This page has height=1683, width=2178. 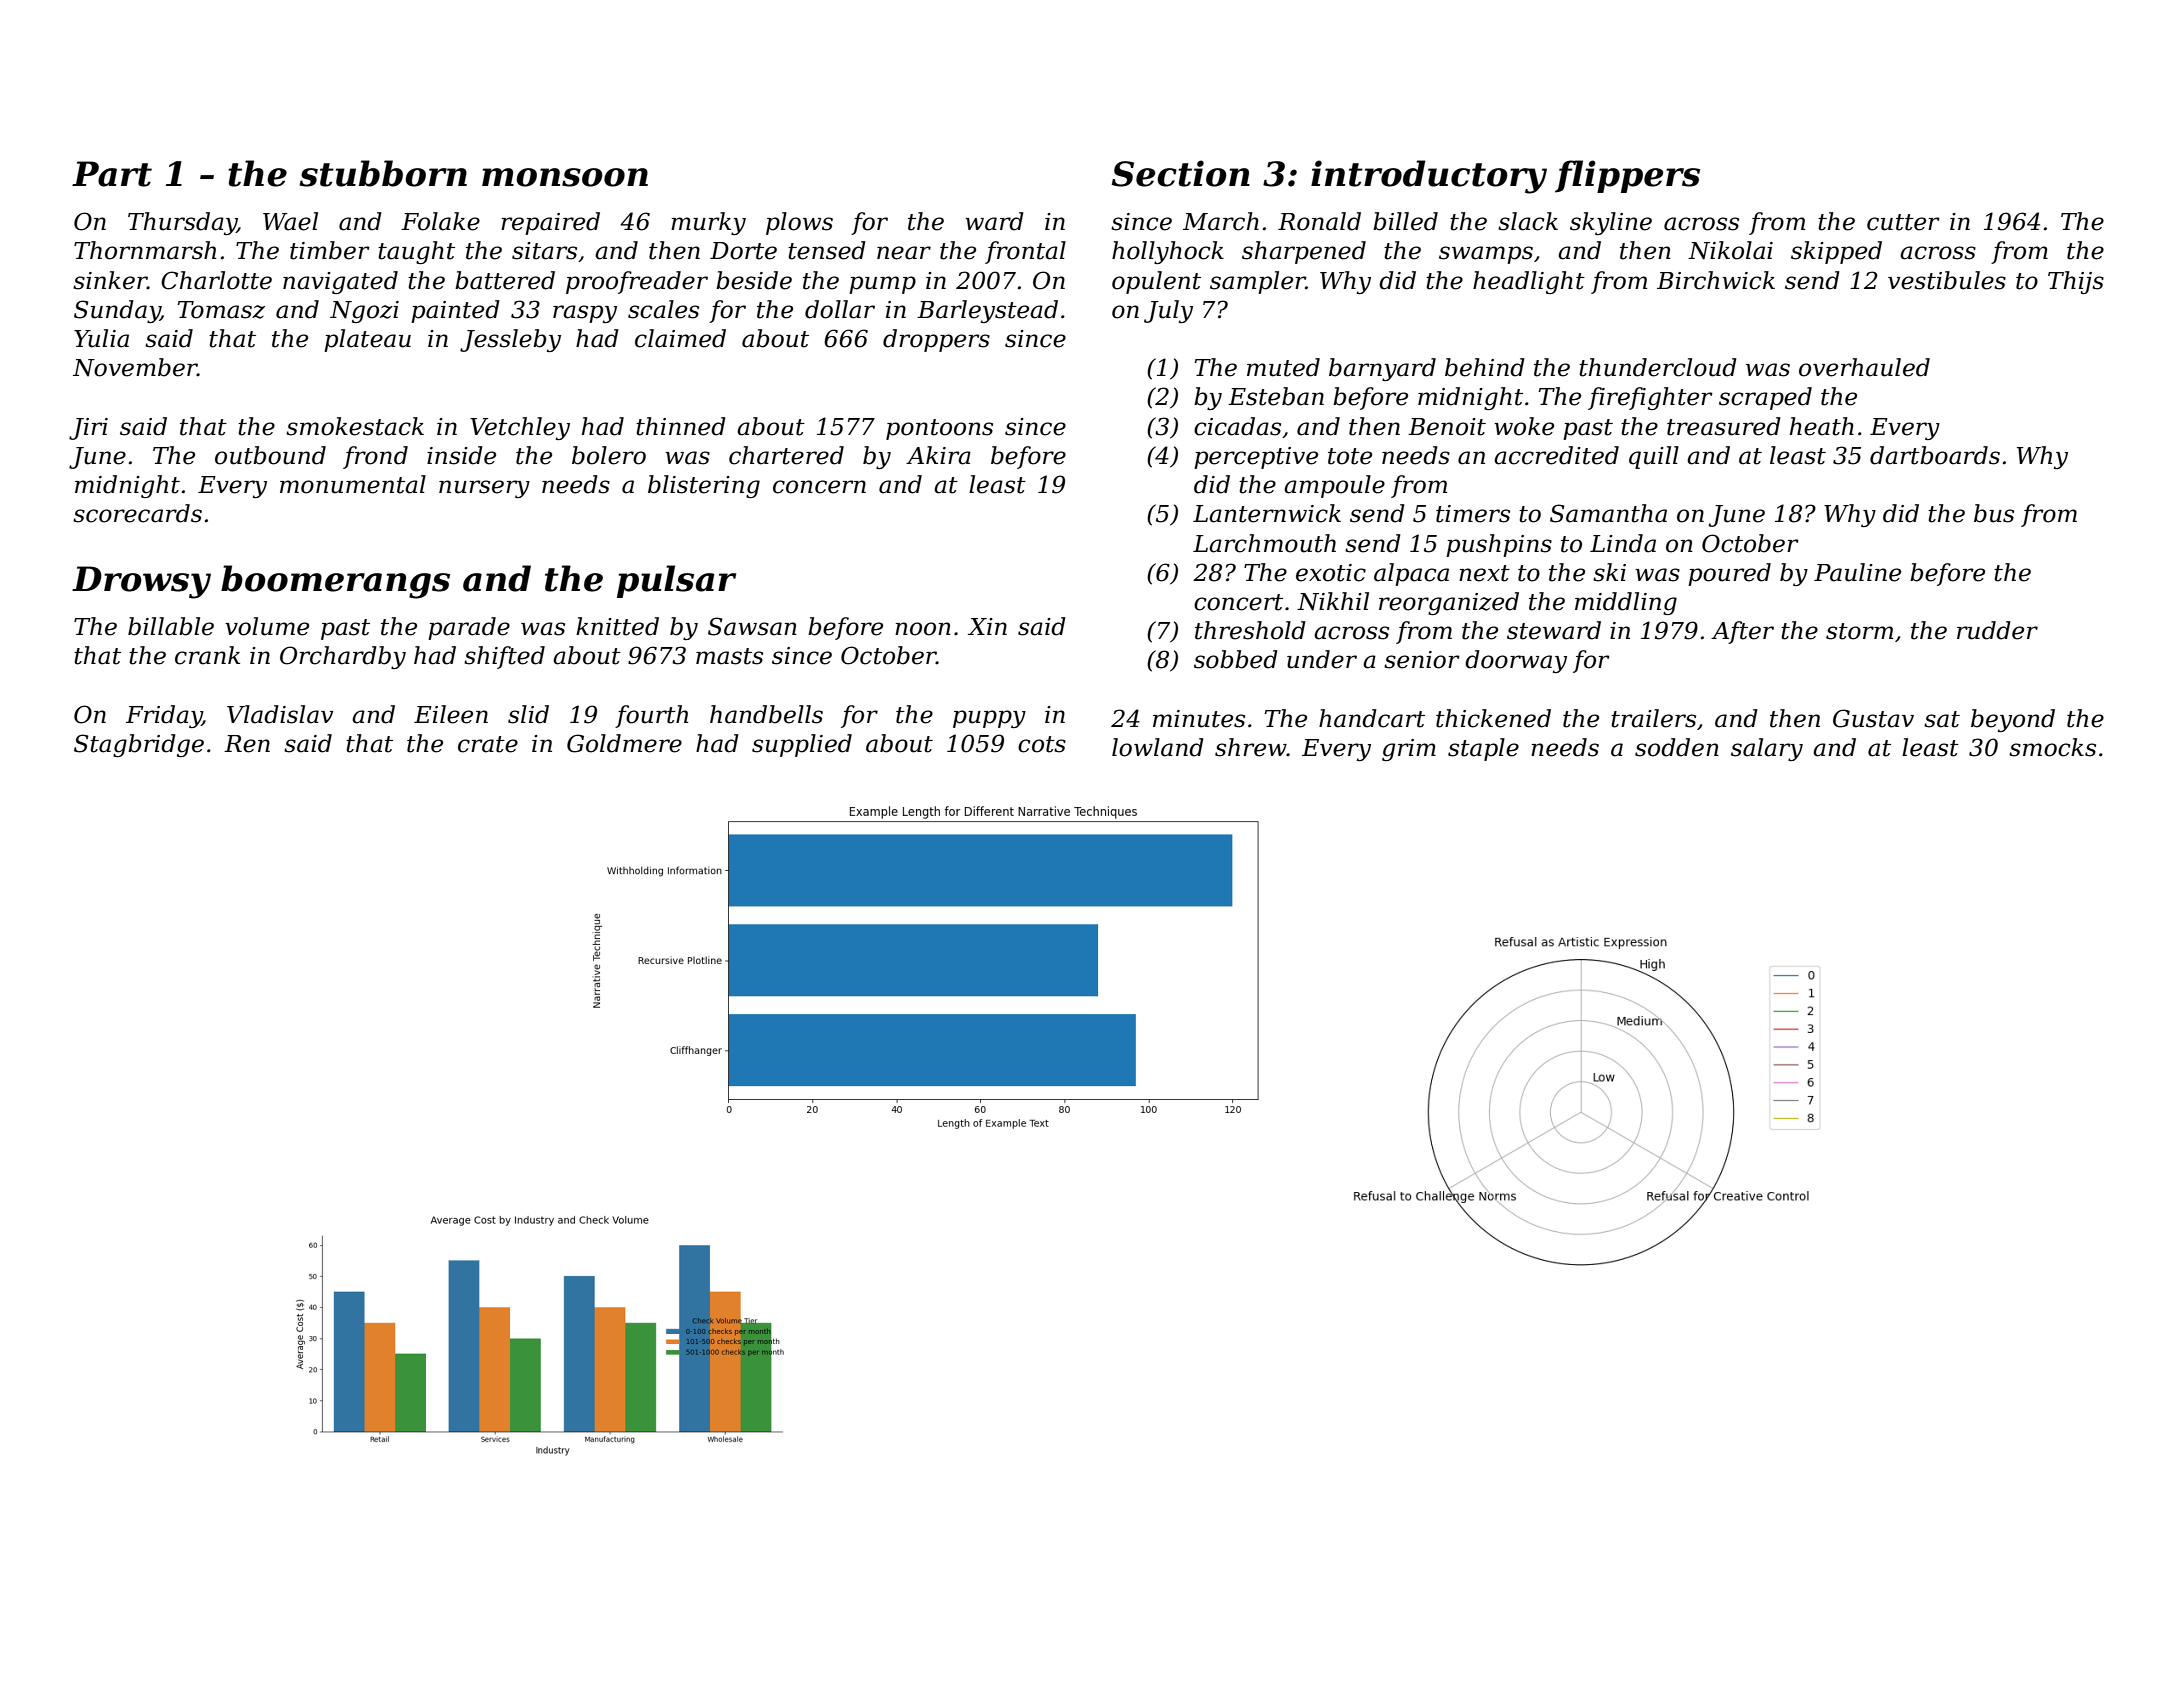 I want to click on Section, so click(x=1181, y=173).
